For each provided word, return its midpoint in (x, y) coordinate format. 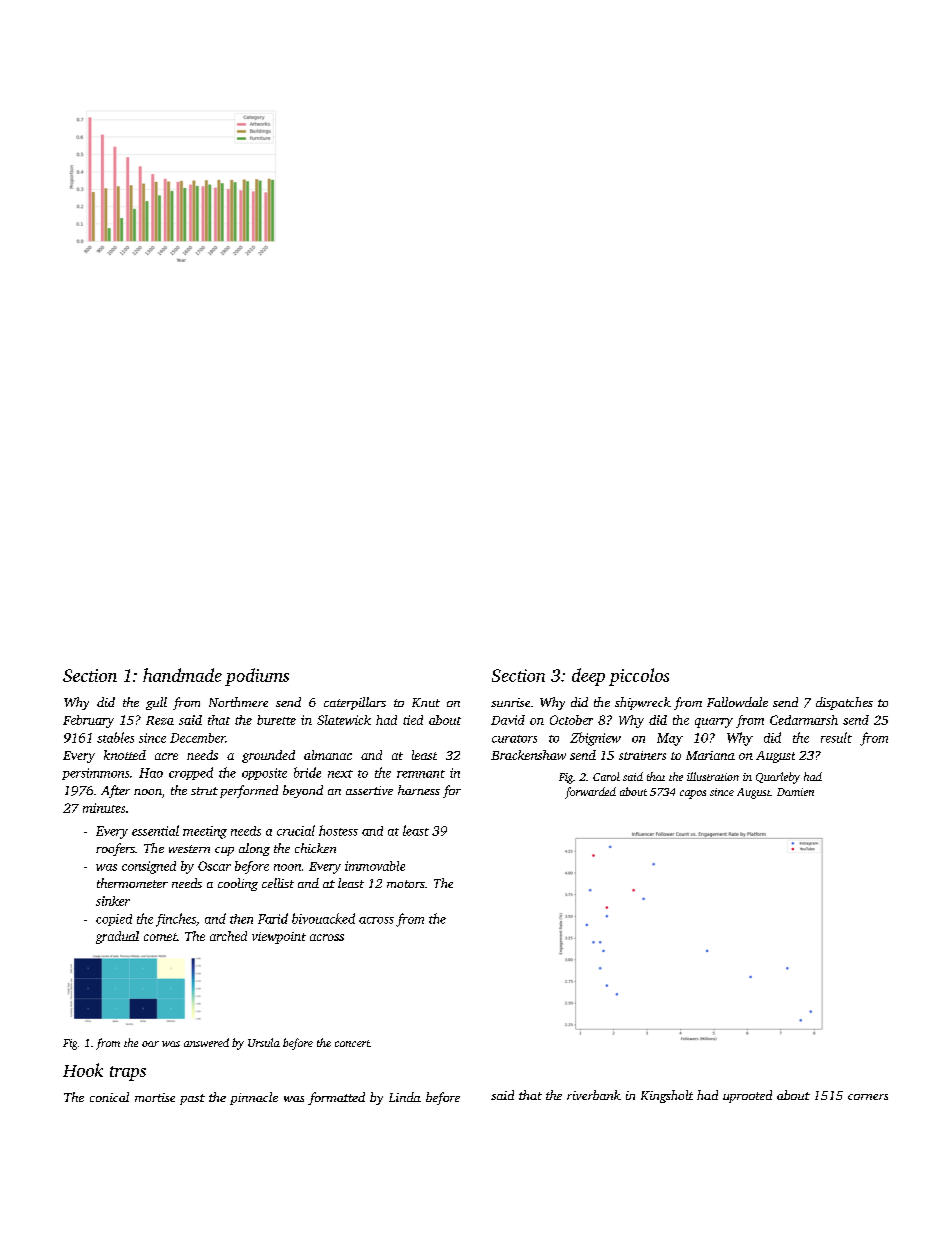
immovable (375, 866)
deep (588, 677)
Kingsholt (667, 1096)
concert (352, 1043)
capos (693, 794)
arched (228, 936)
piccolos (639, 677)
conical (109, 1097)
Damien (795, 792)
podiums (257, 677)
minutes (104, 808)
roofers (115, 849)
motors (406, 884)
